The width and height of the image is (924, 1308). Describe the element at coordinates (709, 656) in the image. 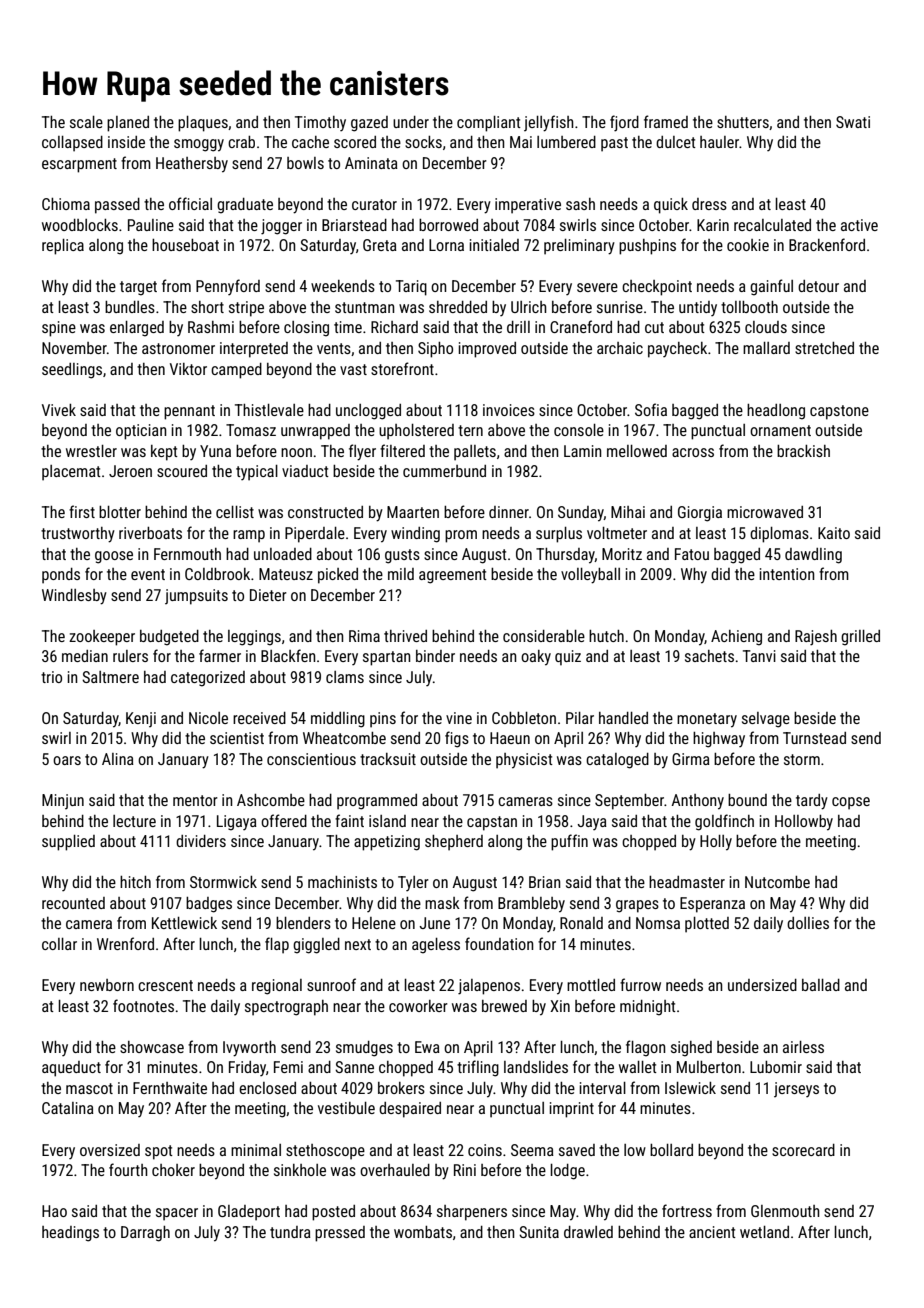

I see `sachets` at that location.
